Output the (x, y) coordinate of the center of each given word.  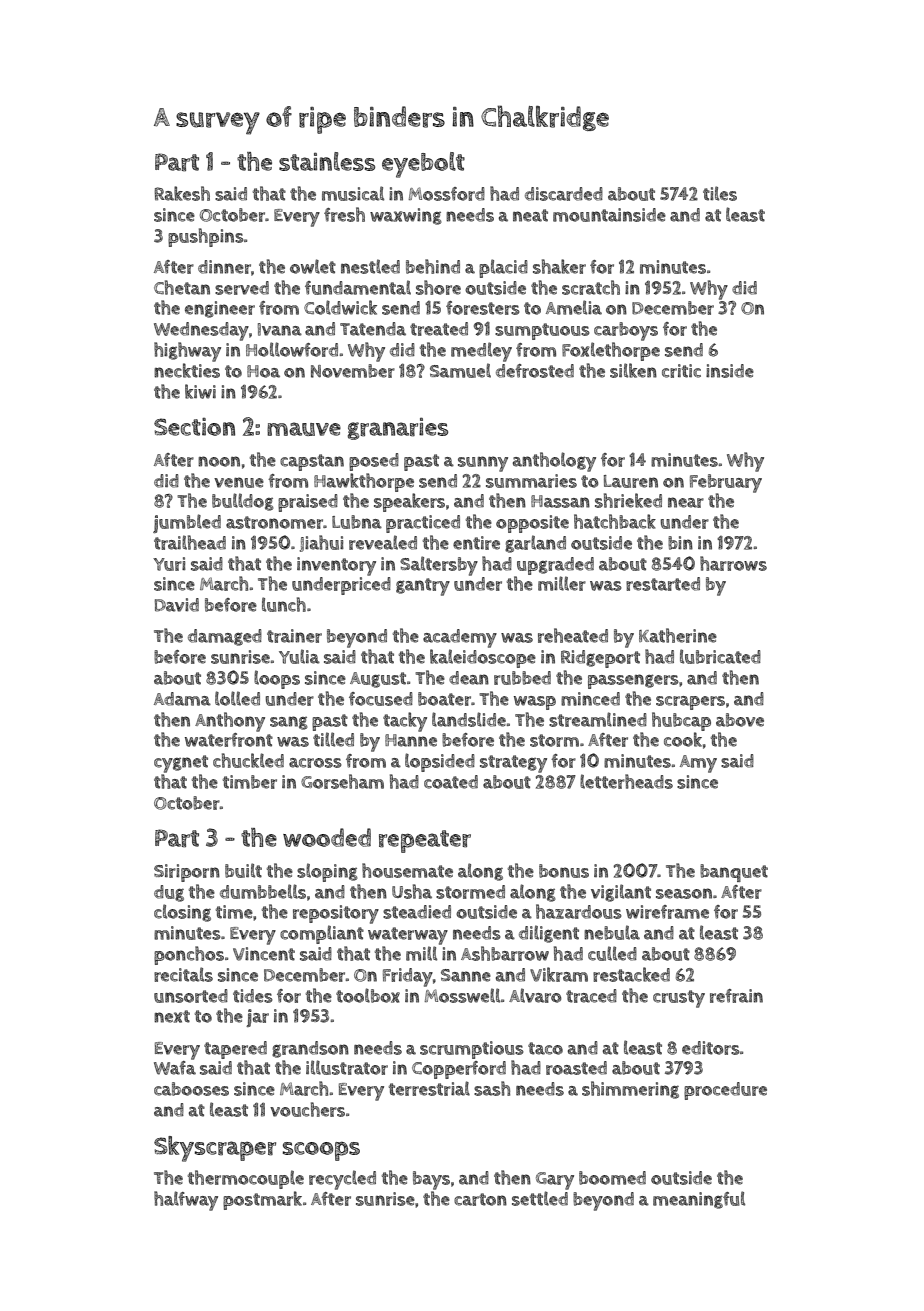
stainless (327, 161)
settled (540, 1198)
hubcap (681, 721)
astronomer (274, 522)
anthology (554, 462)
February (726, 483)
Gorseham (342, 781)
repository (336, 914)
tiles (720, 193)
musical (353, 193)
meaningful (699, 1200)
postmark (262, 1200)
